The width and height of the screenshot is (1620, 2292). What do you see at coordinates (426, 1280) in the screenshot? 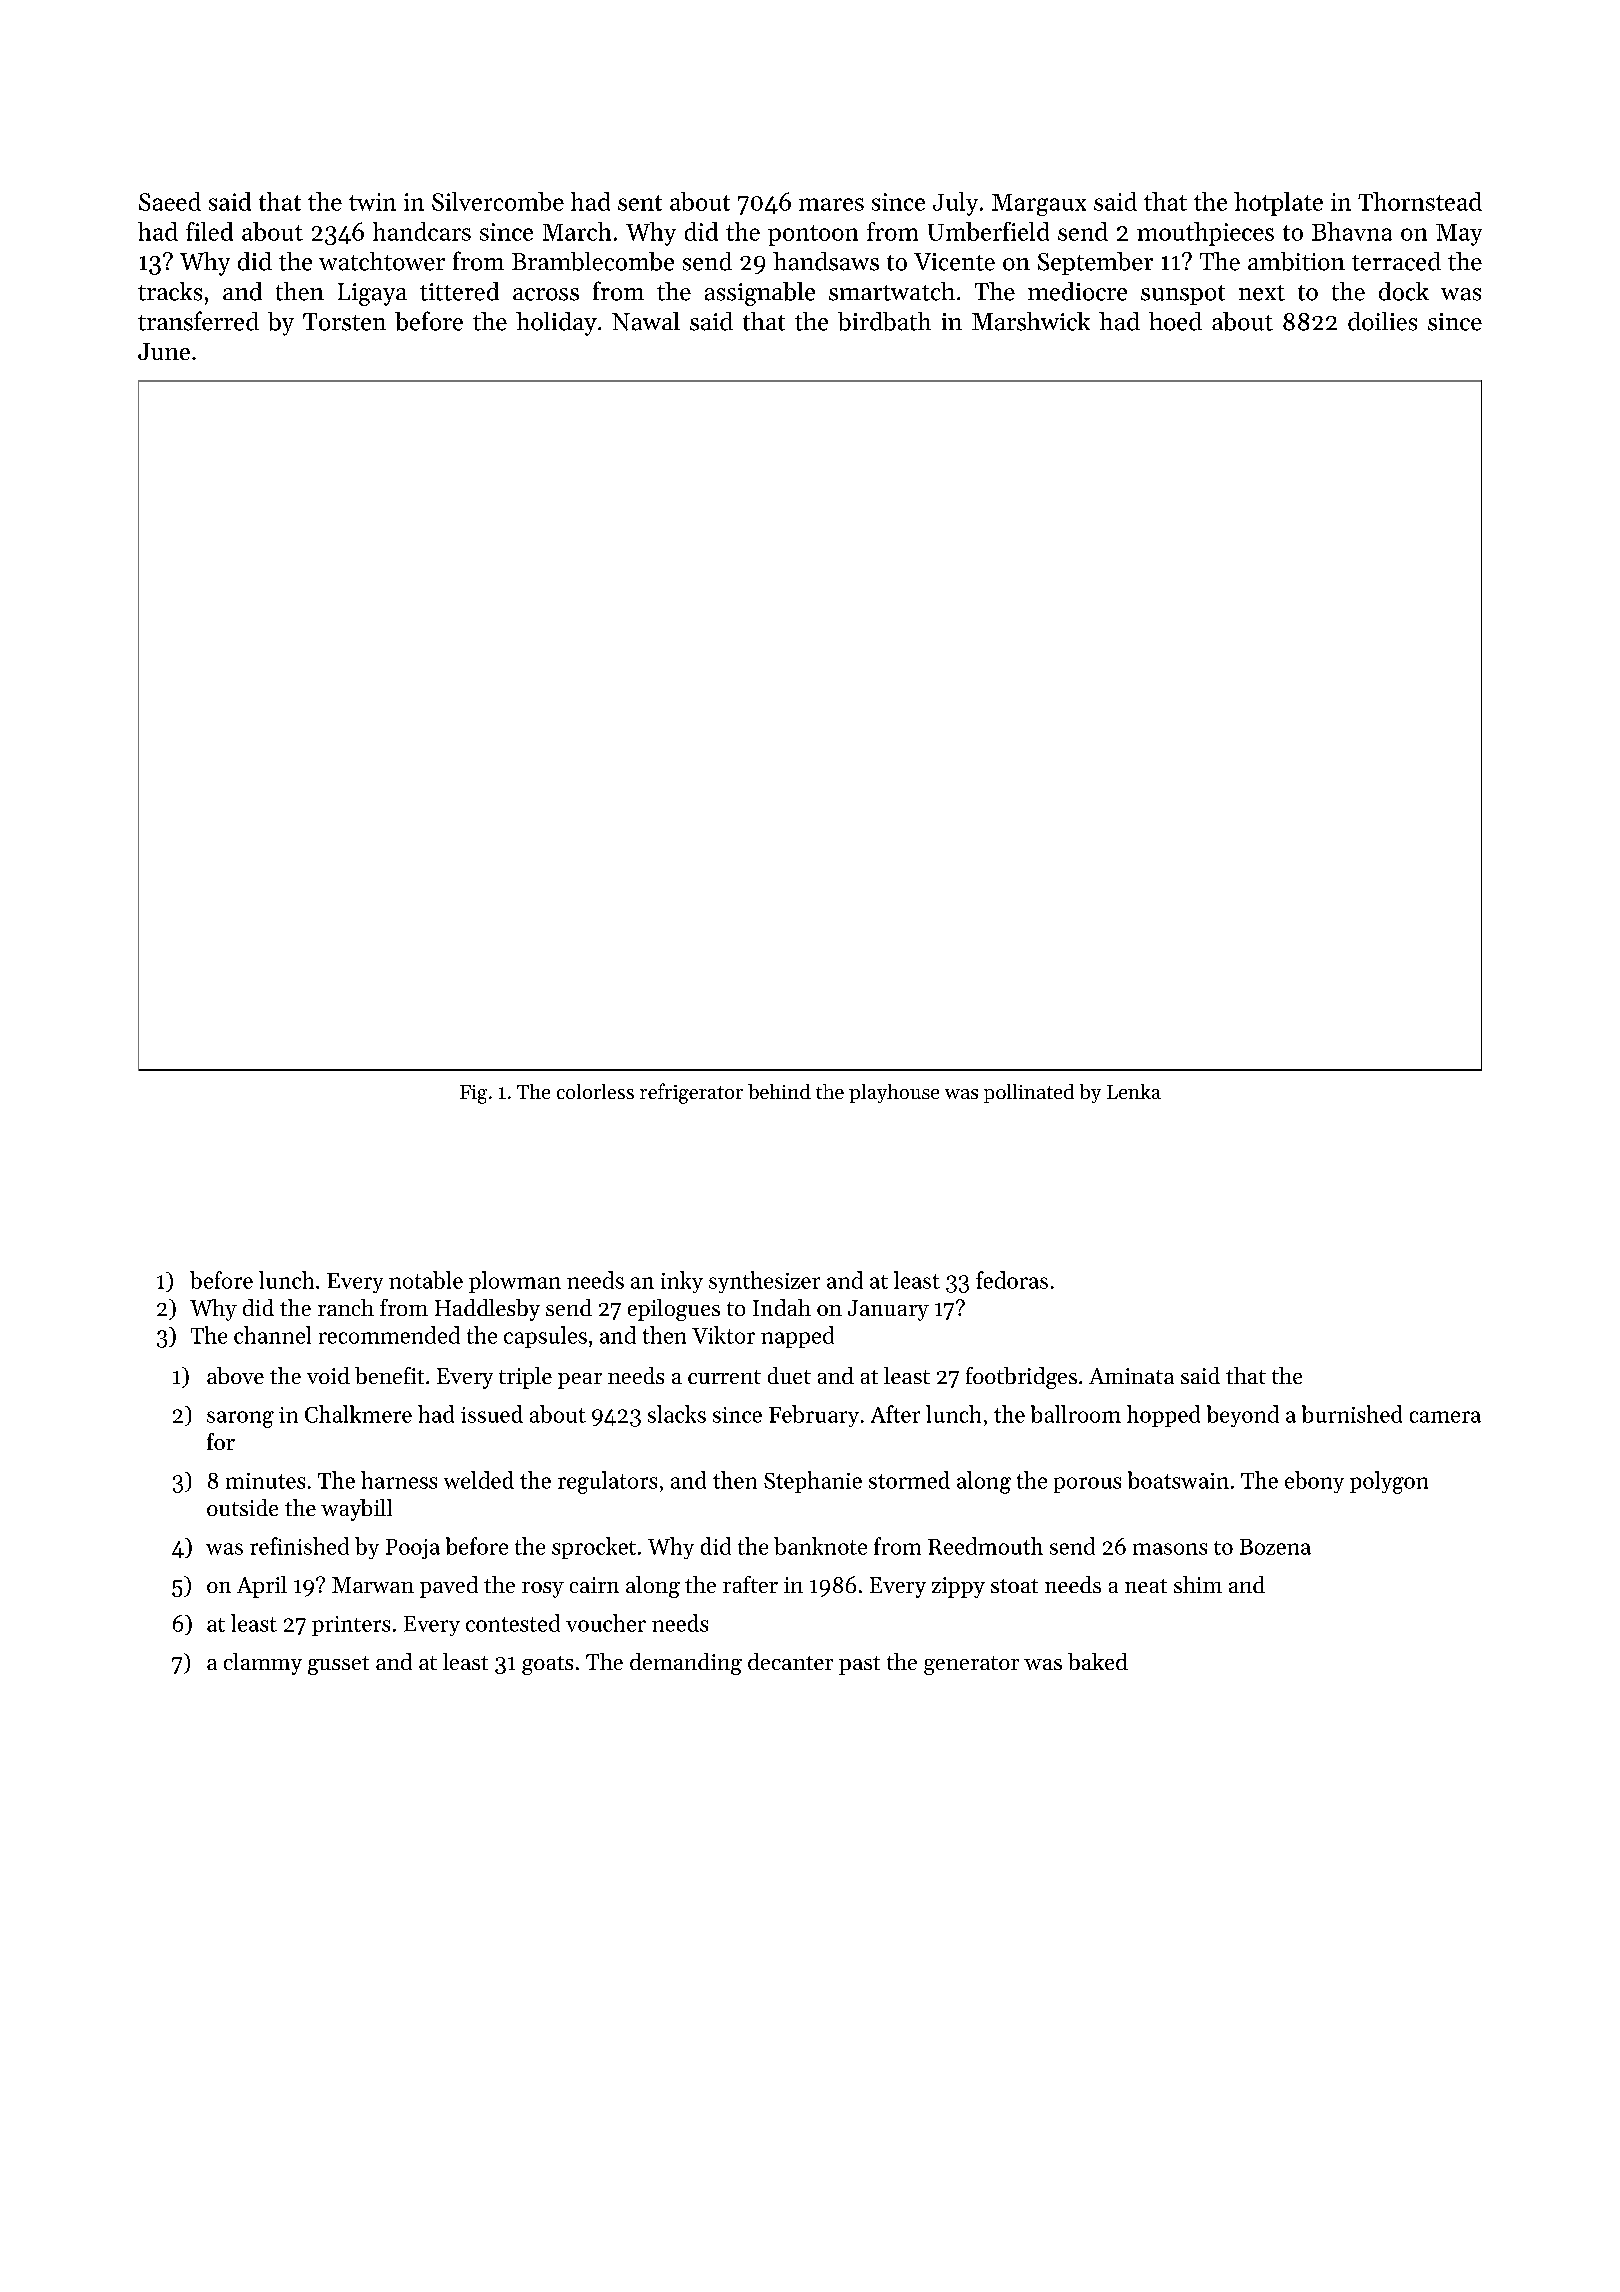
I see `notable` at bounding box center [426, 1280].
